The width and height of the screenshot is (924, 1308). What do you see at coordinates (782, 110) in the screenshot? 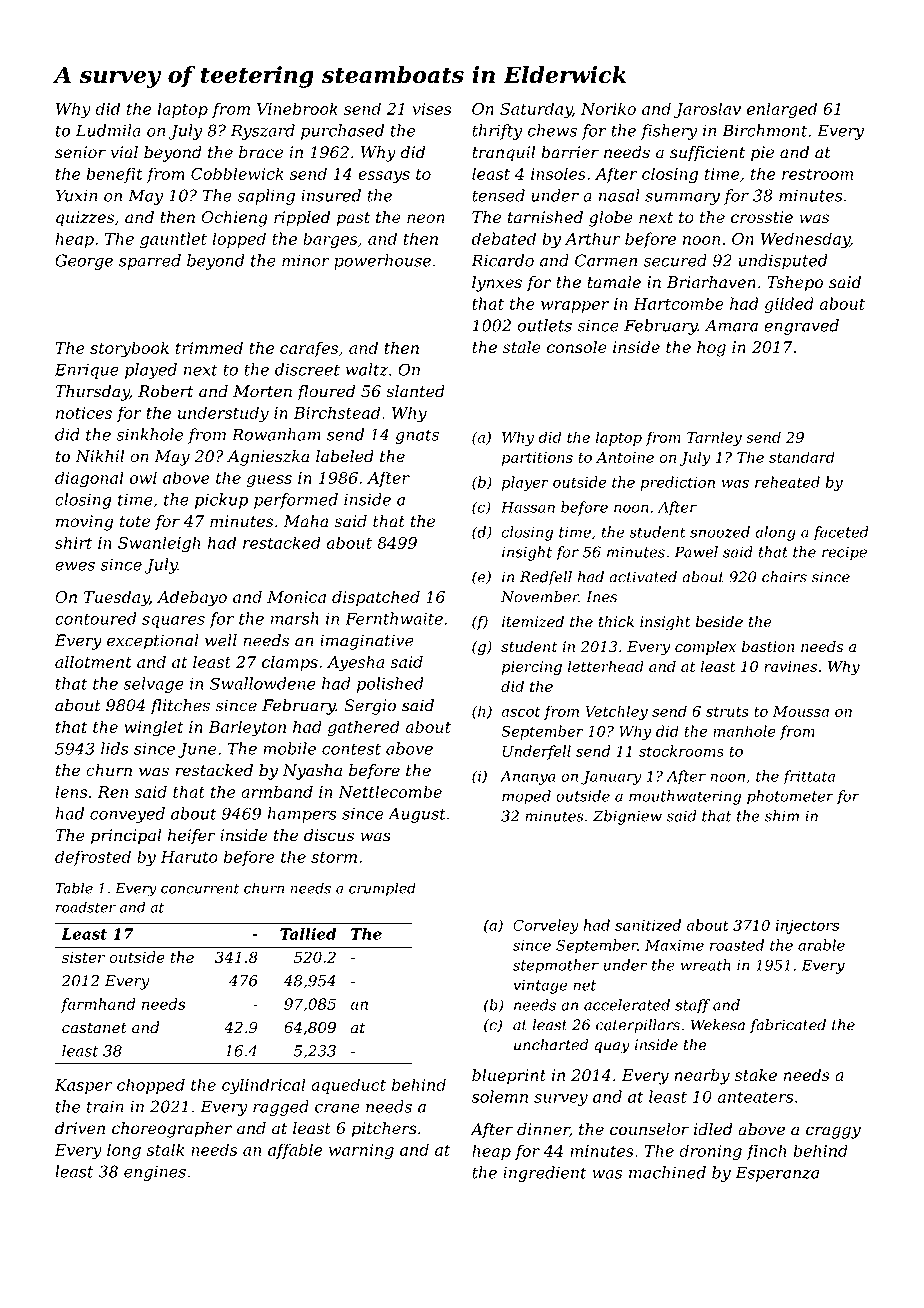
I see `enlarged` at bounding box center [782, 110].
